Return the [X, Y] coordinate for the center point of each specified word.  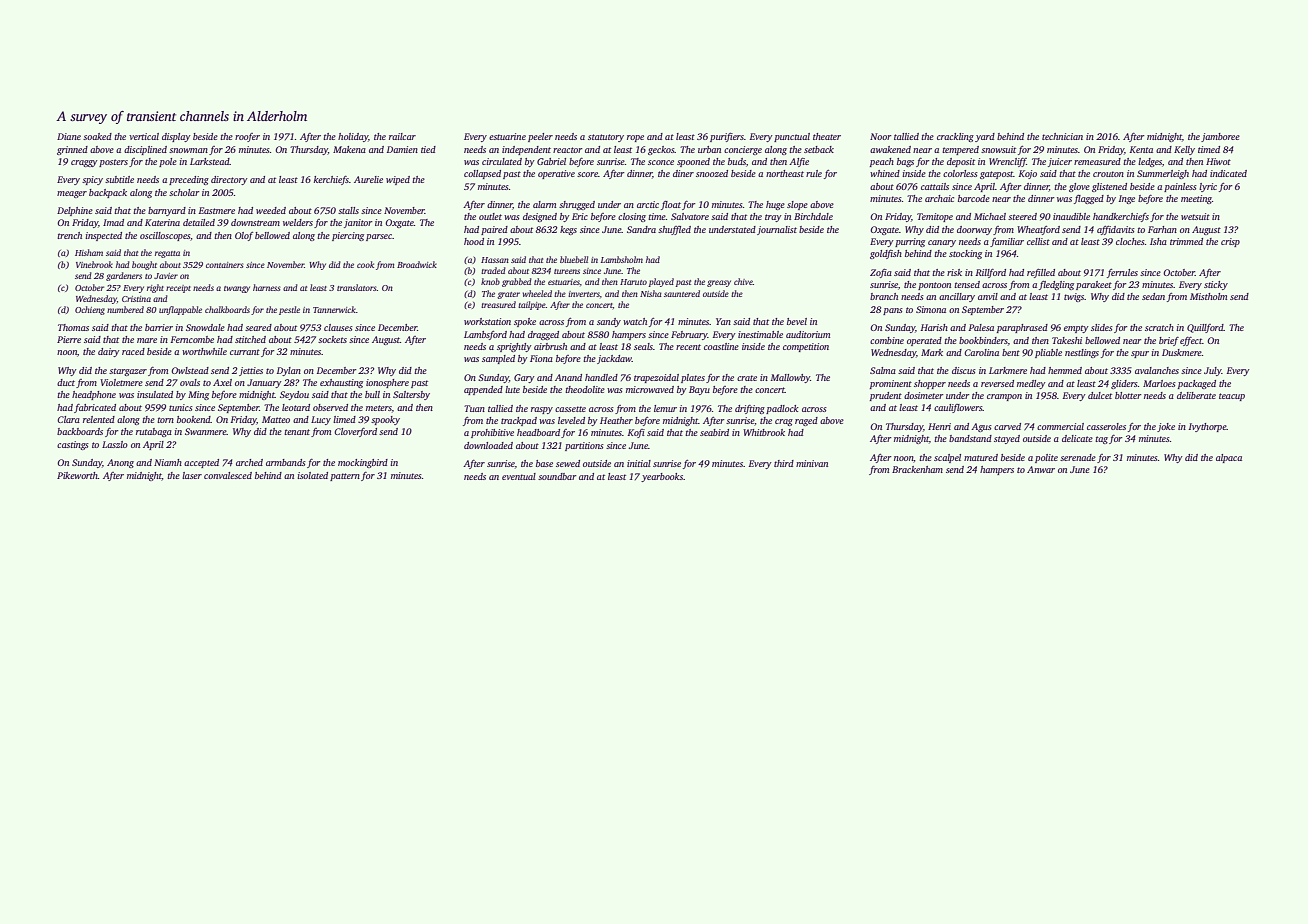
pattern [345, 477]
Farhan [1162, 229]
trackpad [519, 421]
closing [632, 217]
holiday [353, 137]
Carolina [981, 352]
